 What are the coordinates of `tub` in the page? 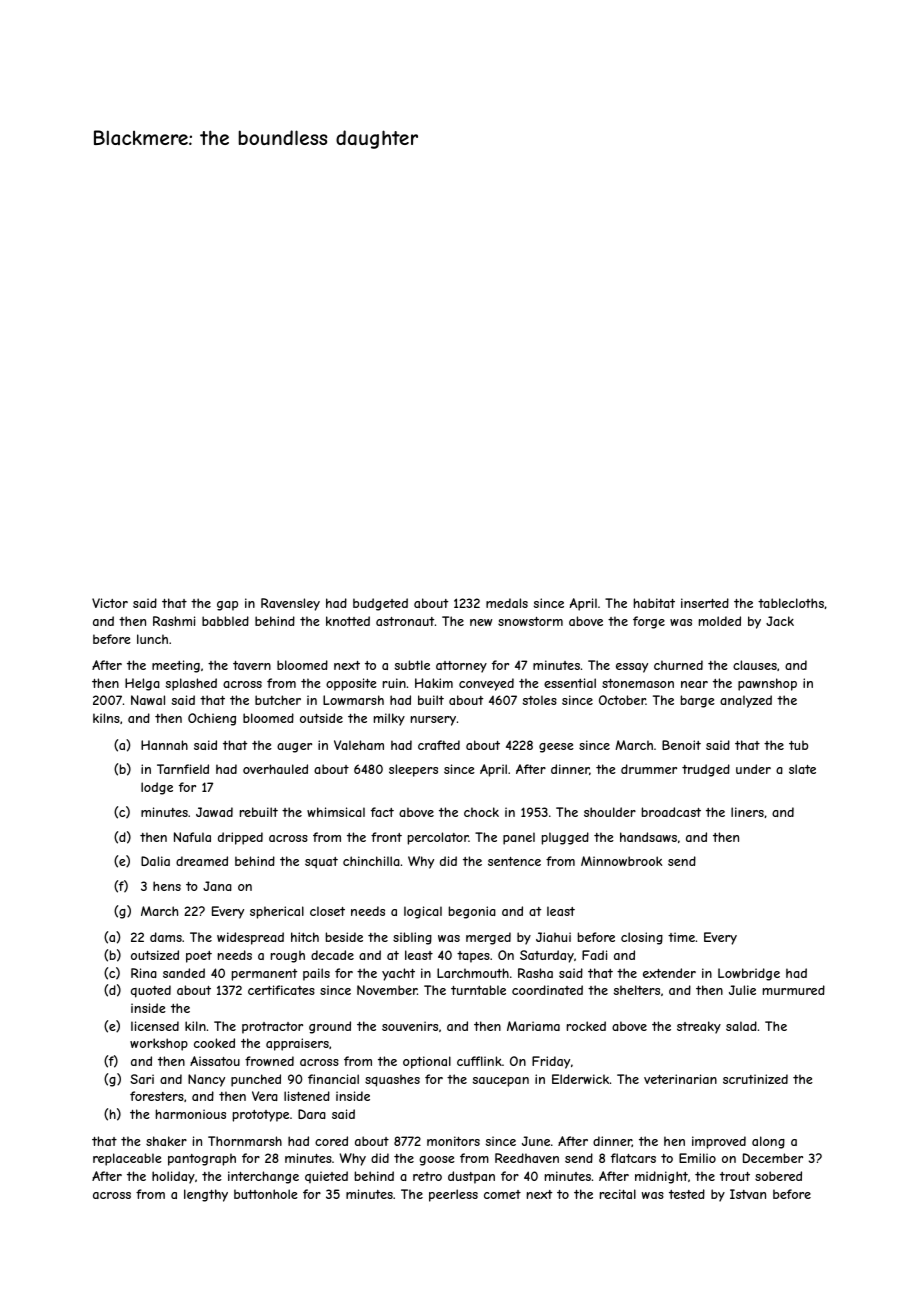 It's located at (798, 745).
